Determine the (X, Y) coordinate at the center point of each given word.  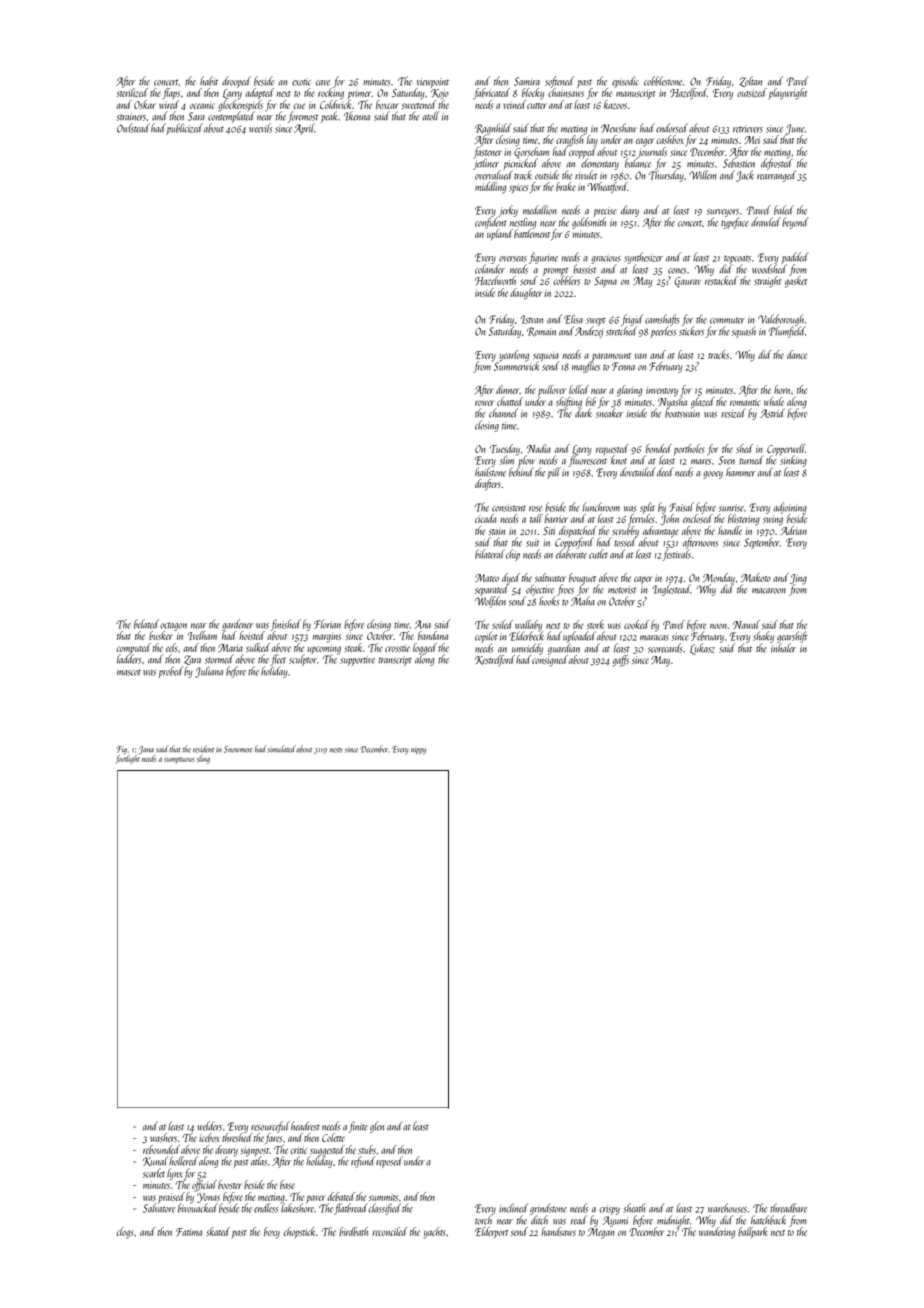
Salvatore (159, 1208)
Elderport (491, 1232)
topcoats (737, 259)
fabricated (492, 93)
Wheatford (607, 188)
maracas (654, 638)
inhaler (783, 648)
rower (484, 403)
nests (335, 750)
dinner (508, 389)
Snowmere (238, 749)
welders (209, 1126)
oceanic (202, 106)
